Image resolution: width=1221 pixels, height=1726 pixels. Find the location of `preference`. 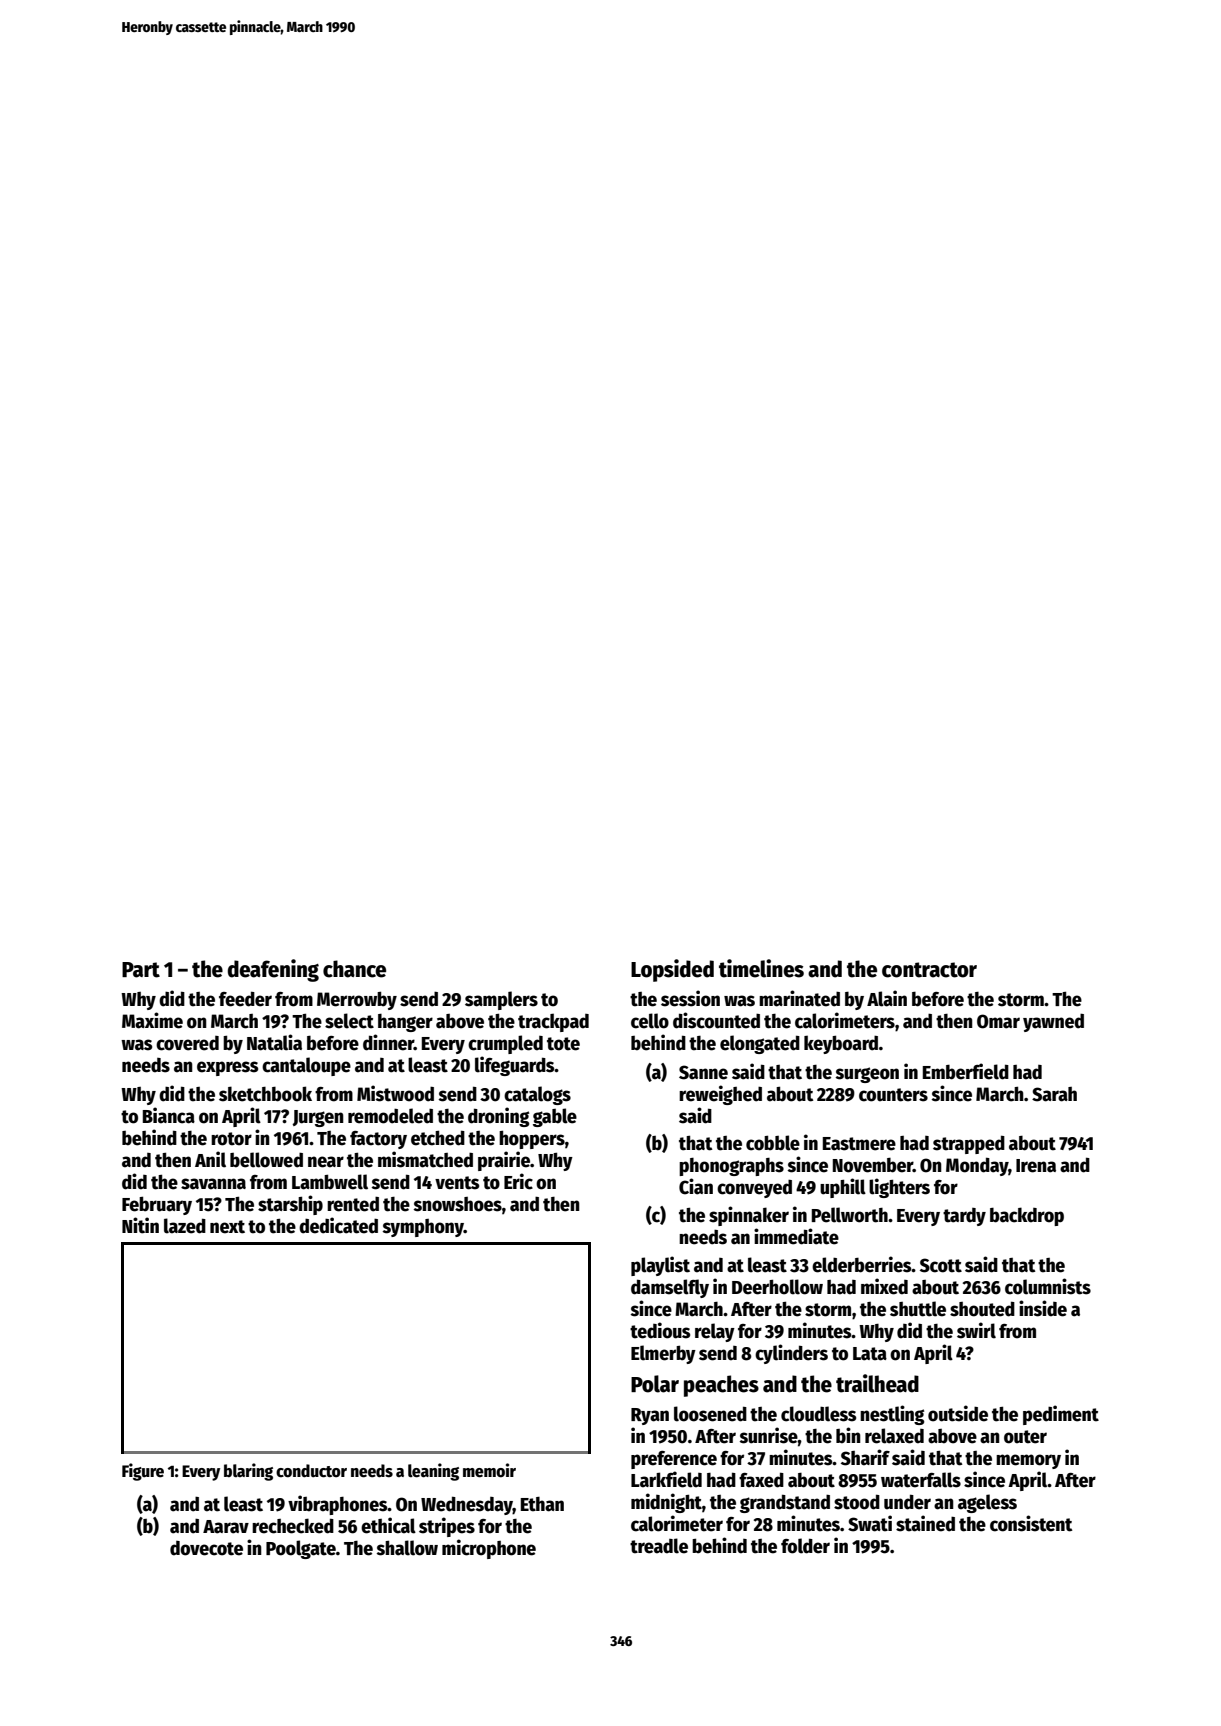

preference is located at coordinates (674, 1460).
